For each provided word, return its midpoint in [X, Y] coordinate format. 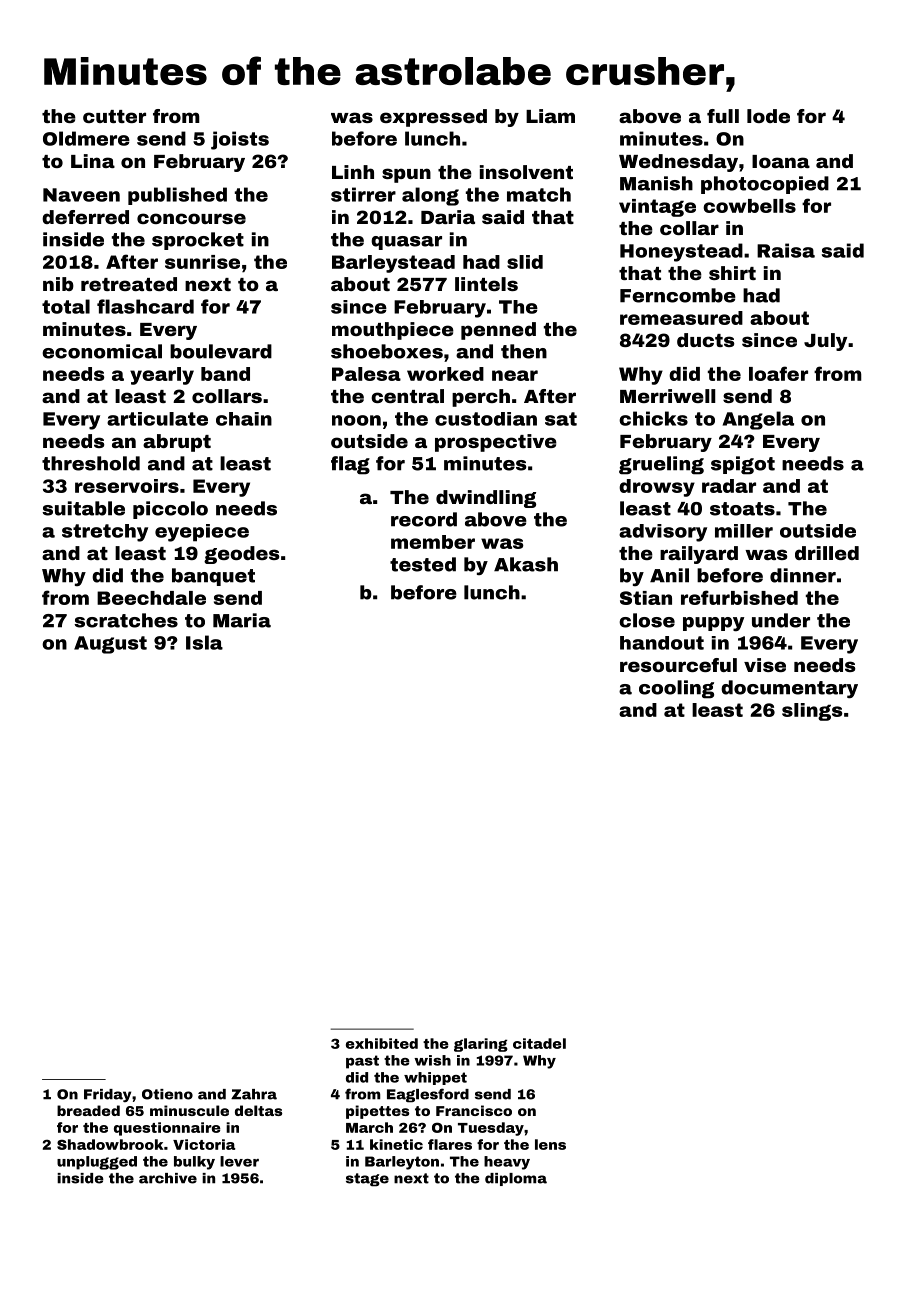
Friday [107, 1095]
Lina [93, 161]
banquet [213, 577]
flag [350, 465]
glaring [481, 1045]
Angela [758, 420]
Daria [448, 217]
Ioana [781, 161]
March [369, 1127]
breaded [88, 1110]
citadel [539, 1043]
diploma [516, 1179]
